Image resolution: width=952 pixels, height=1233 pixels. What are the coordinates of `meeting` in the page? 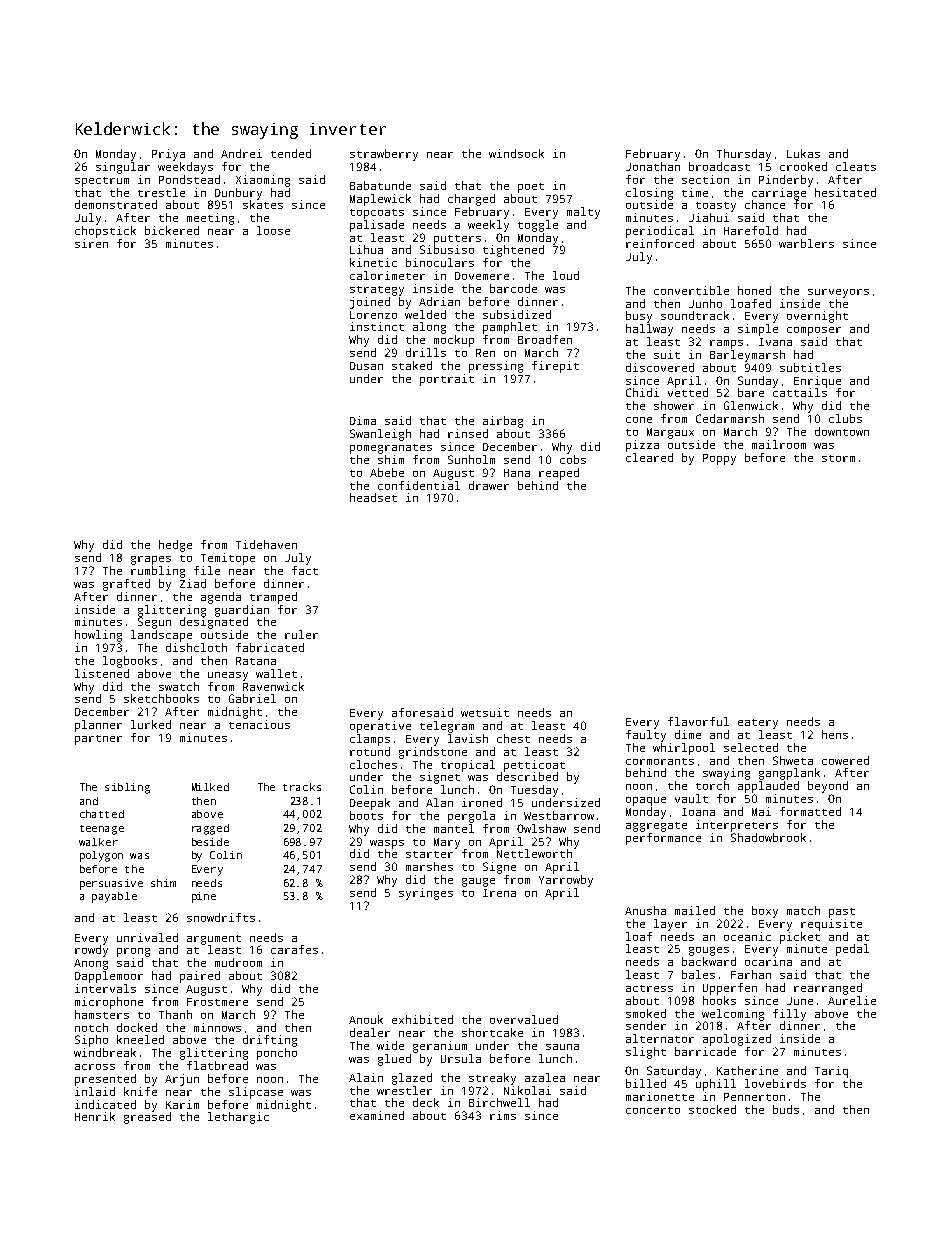 It's located at (210, 219).
